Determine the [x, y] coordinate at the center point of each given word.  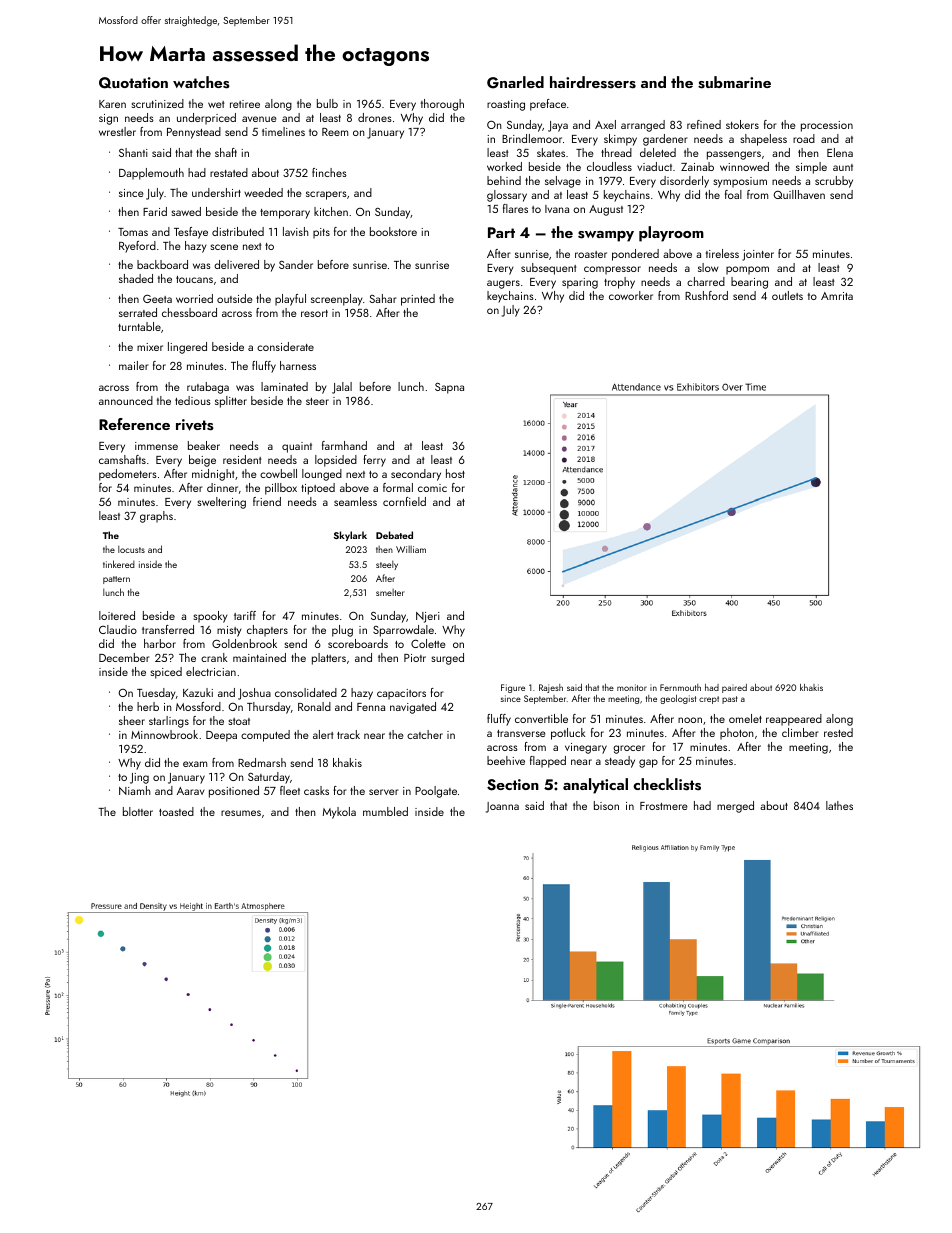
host [455, 473]
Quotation [133, 83]
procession [827, 126]
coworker [631, 295]
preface [548, 105]
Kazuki [198, 692]
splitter [231, 402]
